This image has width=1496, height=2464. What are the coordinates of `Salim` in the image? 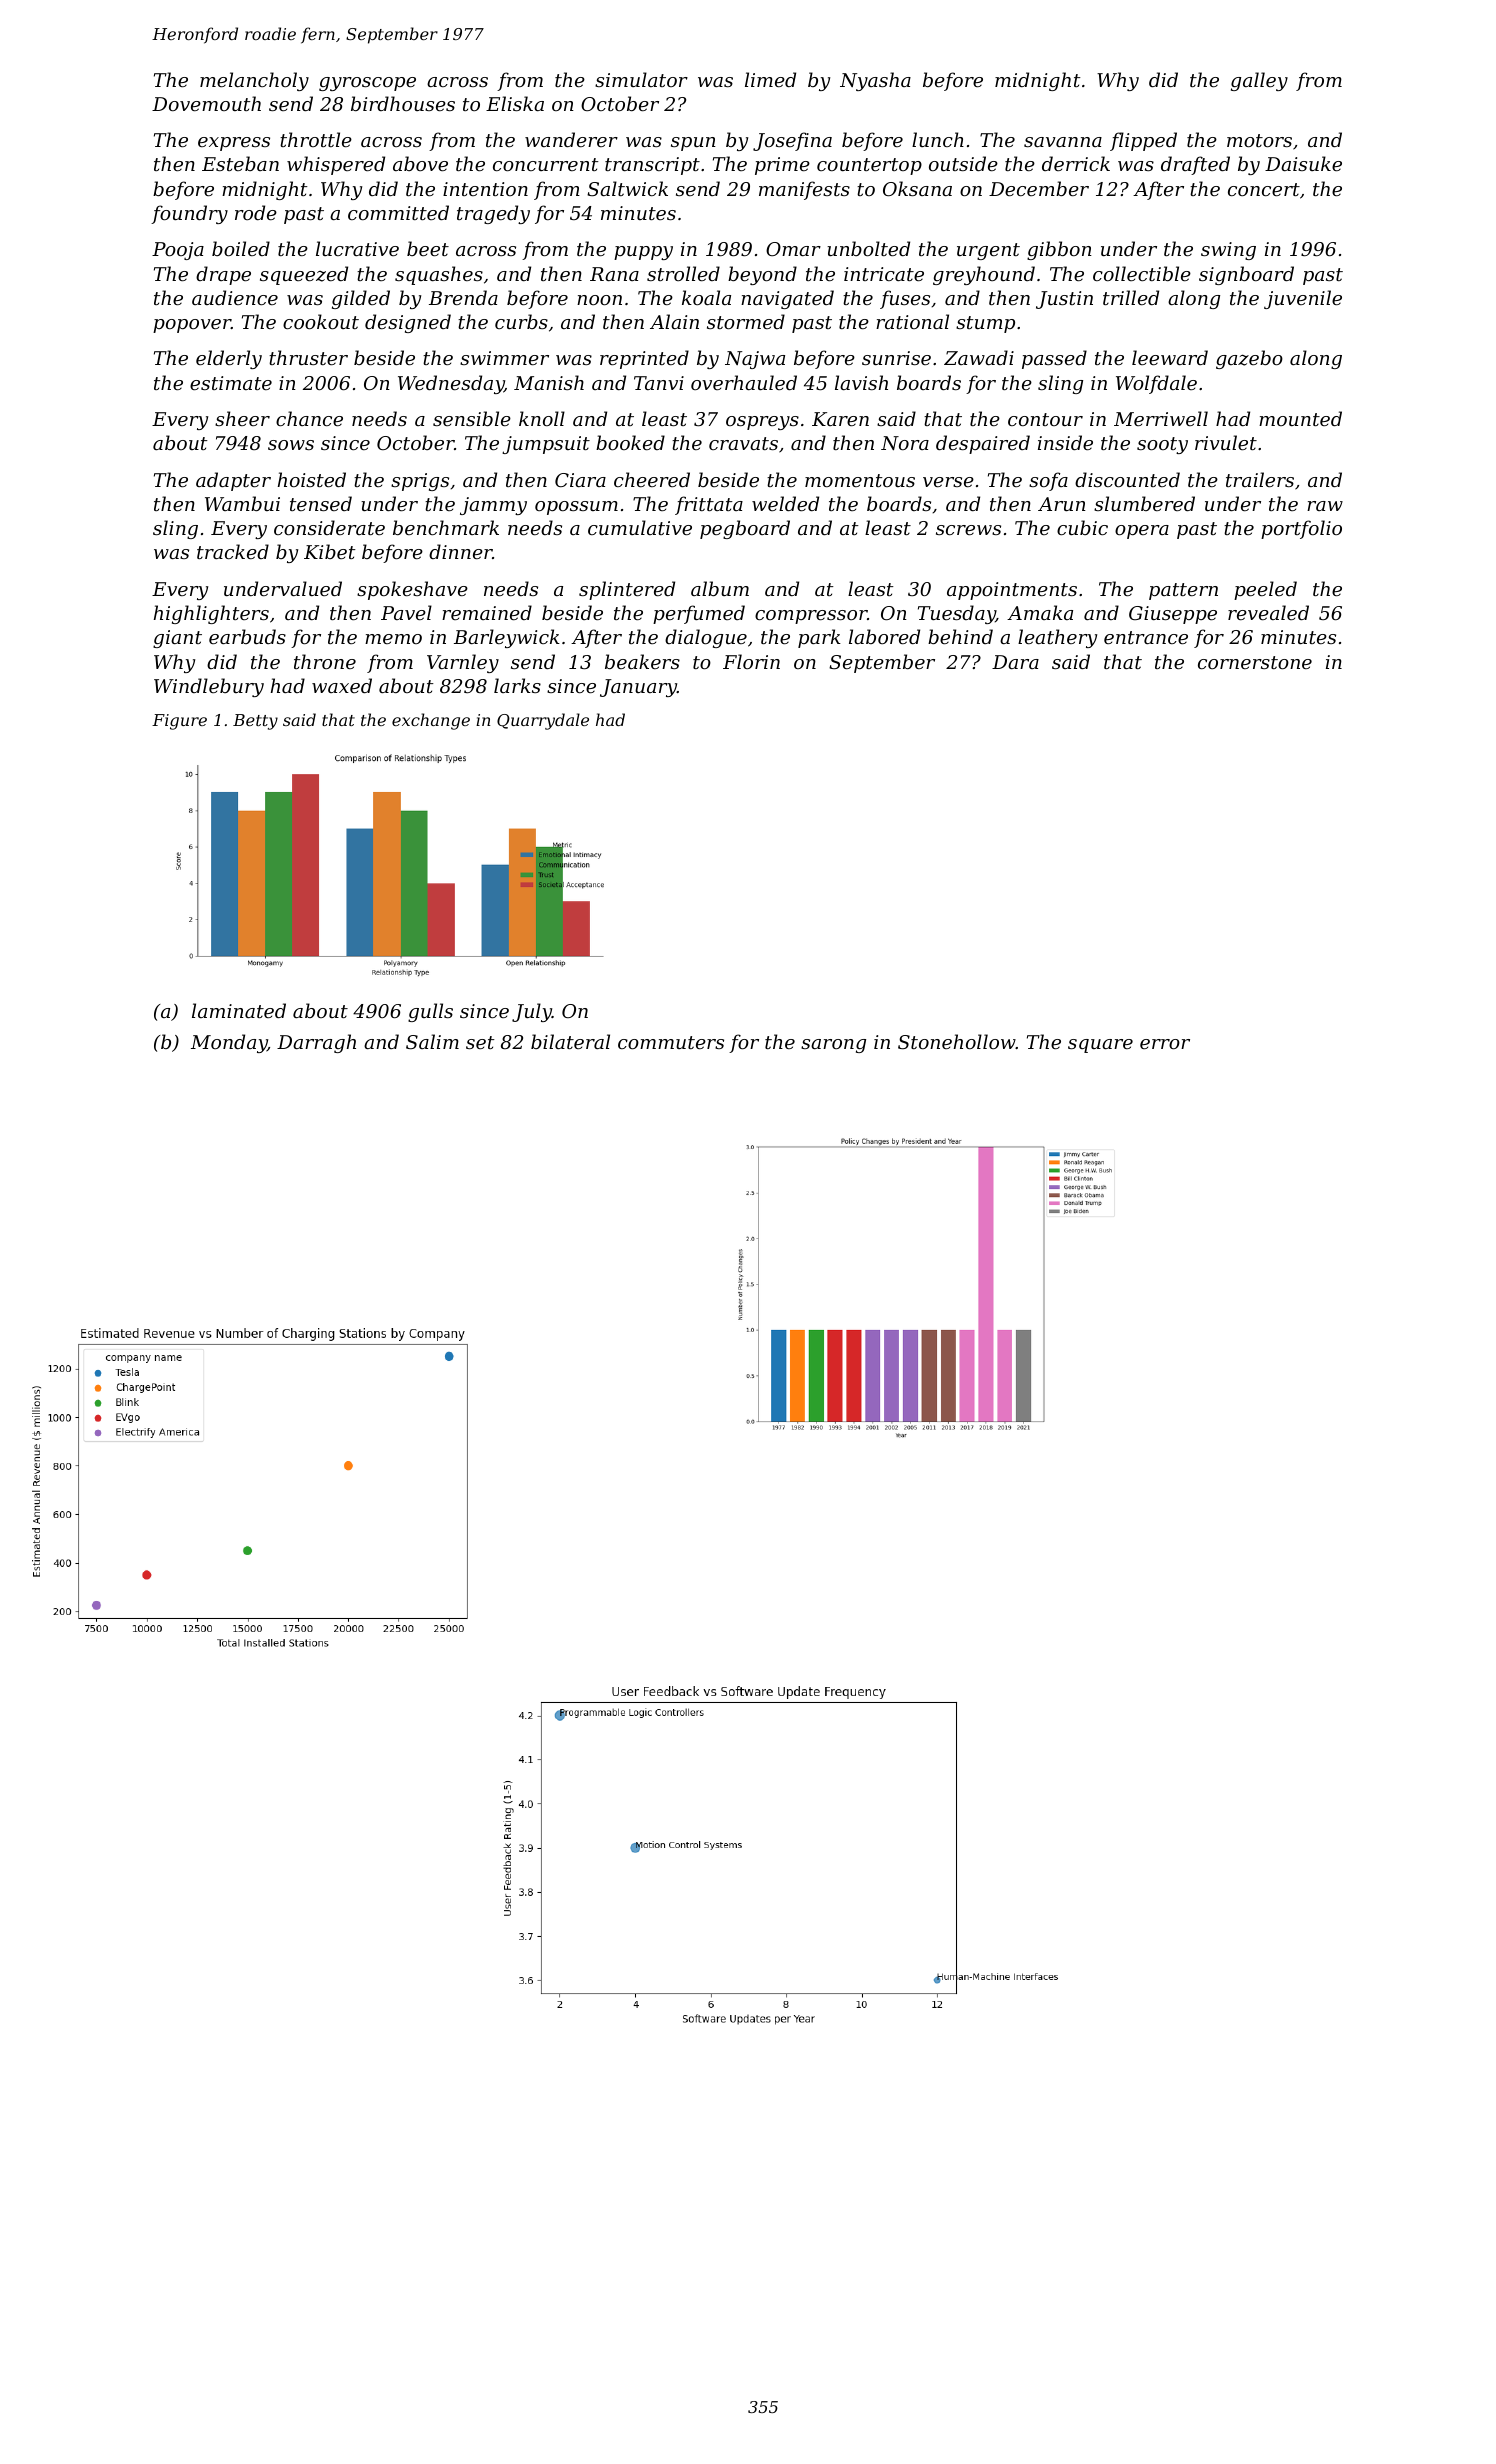 It's located at (432, 1041).
